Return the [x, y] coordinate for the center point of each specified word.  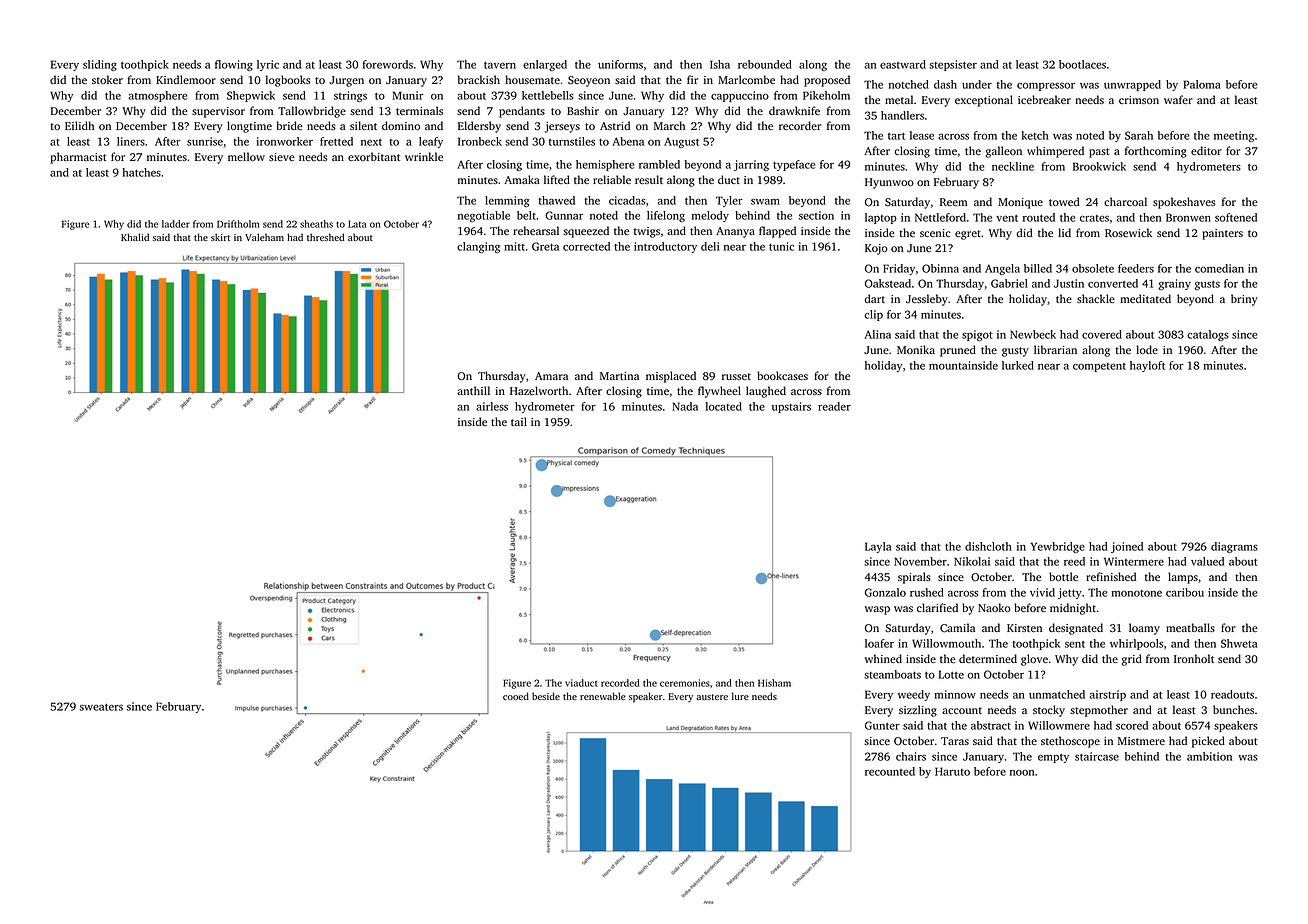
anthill [473, 390]
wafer [1178, 99]
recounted [890, 771]
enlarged [545, 65]
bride [290, 125]
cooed [516, 696]
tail [519, 421]
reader [834, 406]
